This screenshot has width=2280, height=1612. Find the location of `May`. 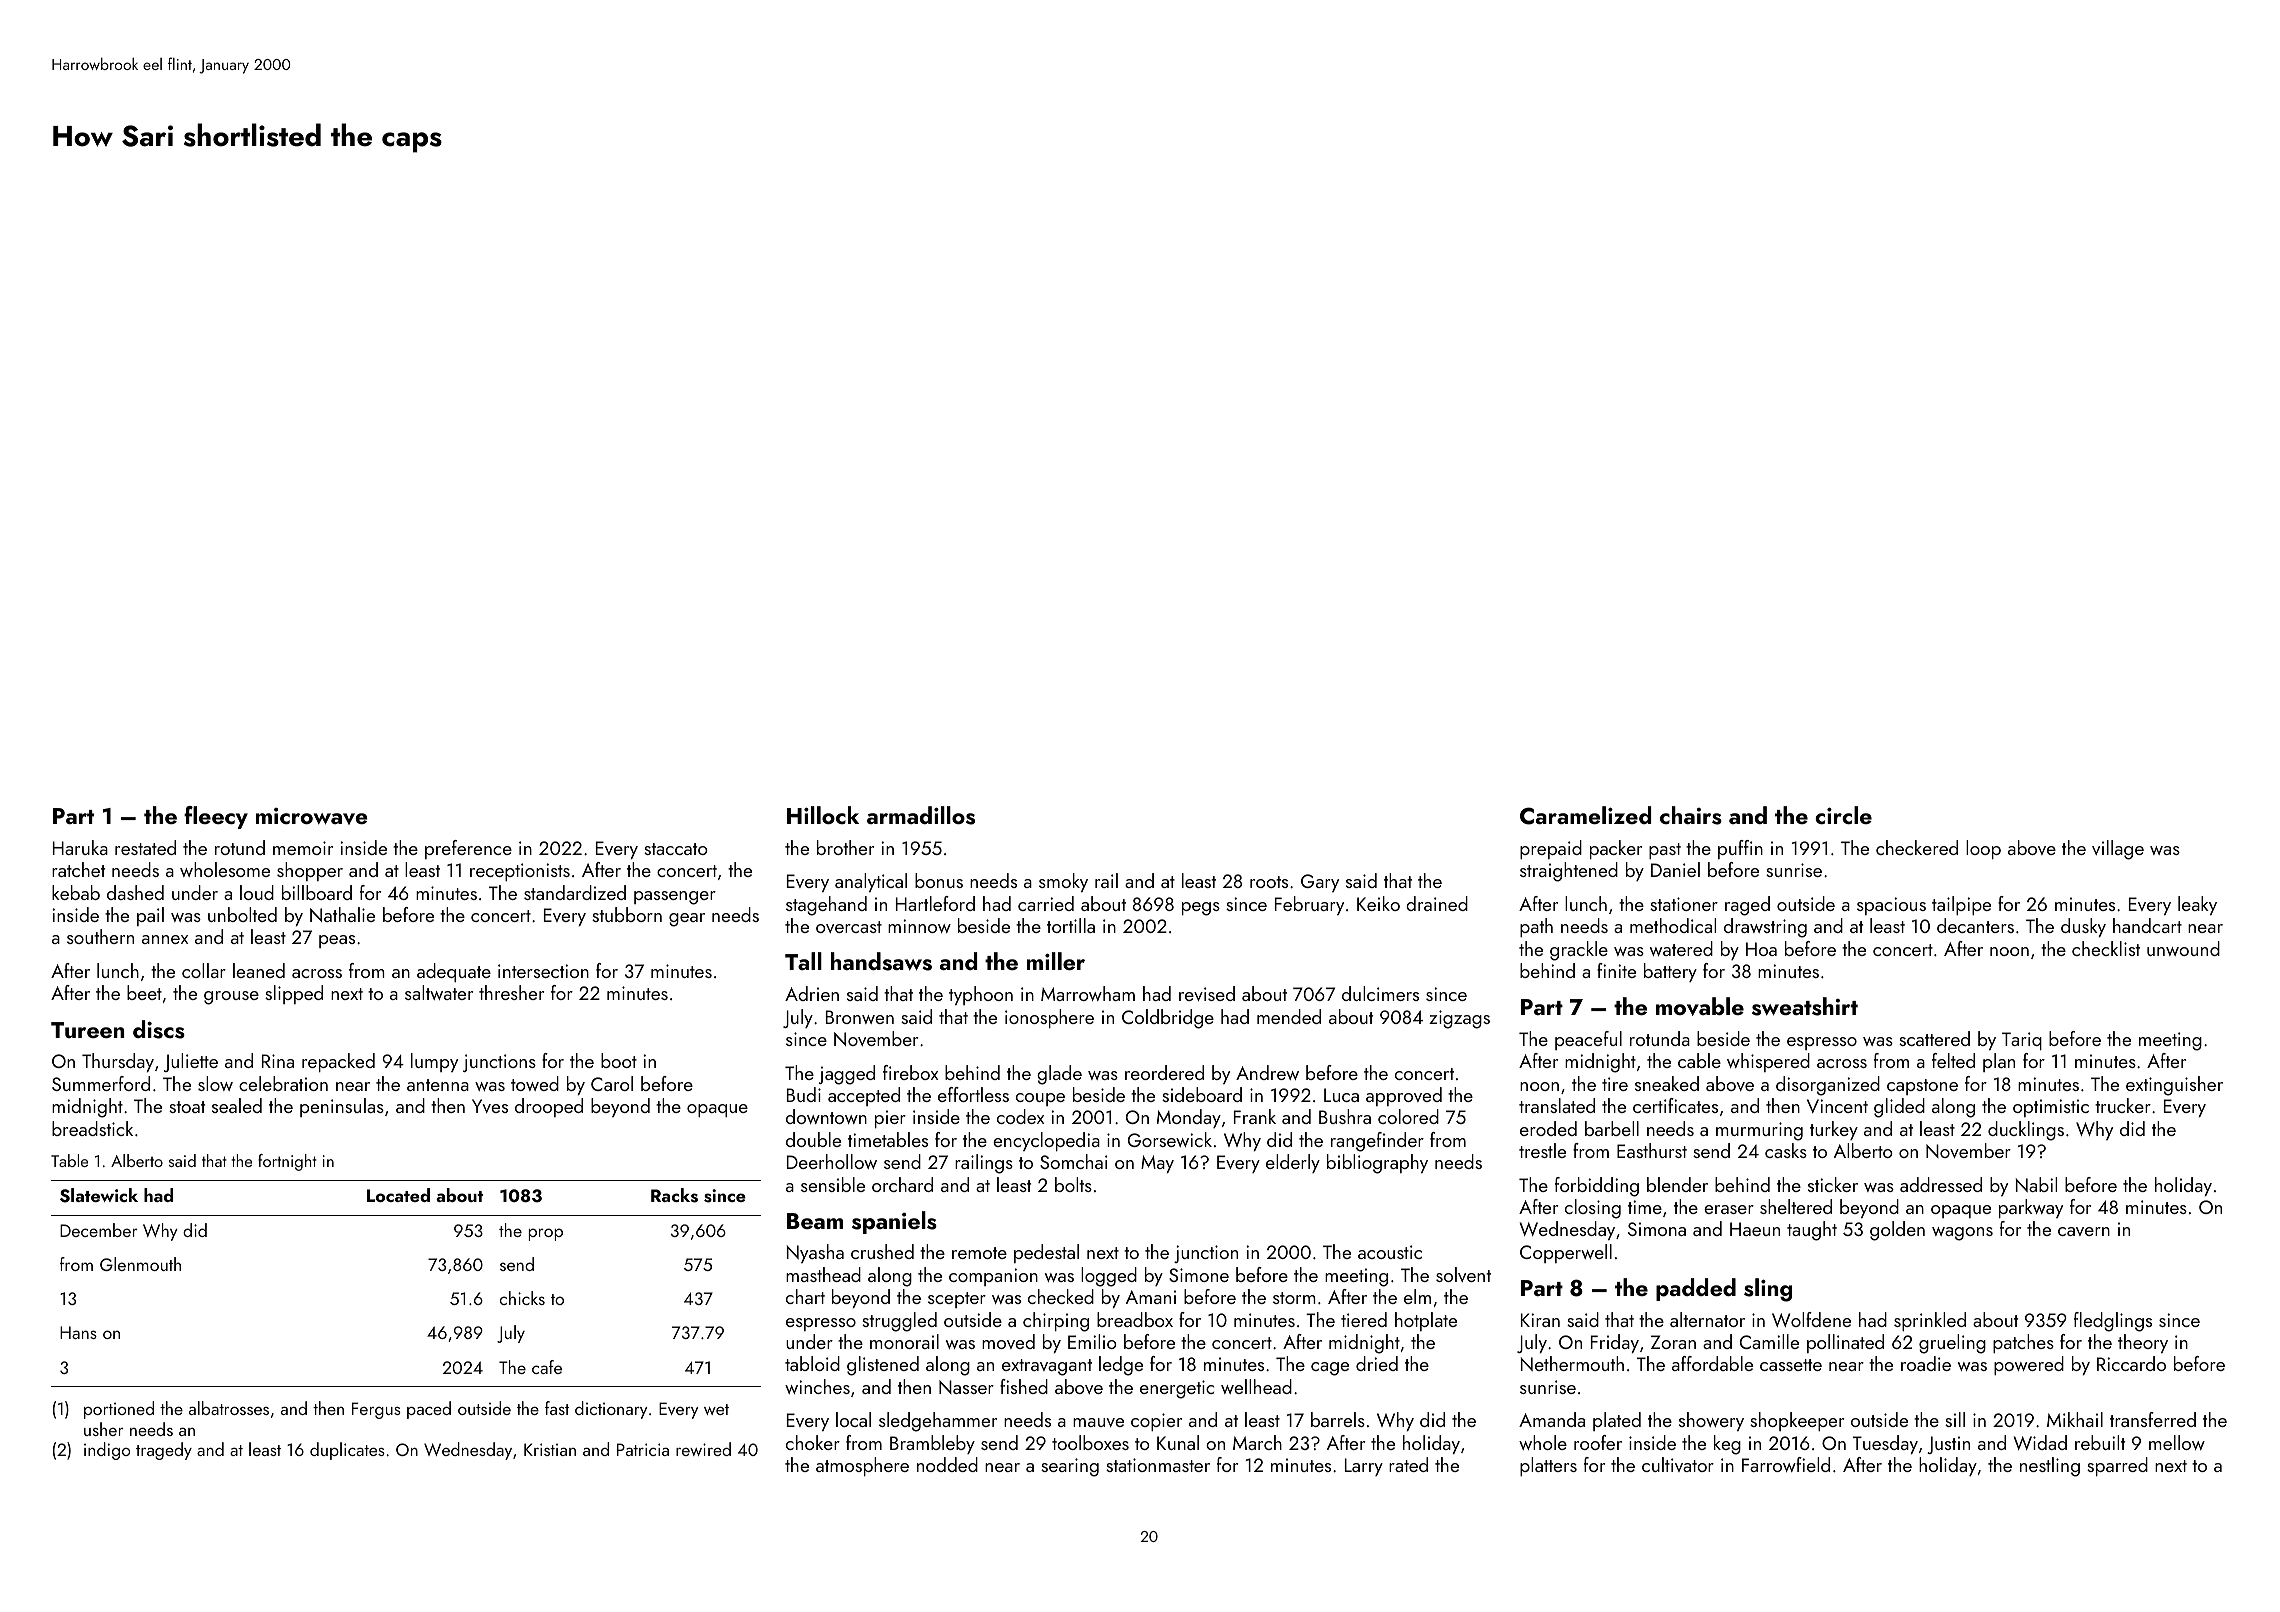

May is located at coordinates (1157, 1164).
